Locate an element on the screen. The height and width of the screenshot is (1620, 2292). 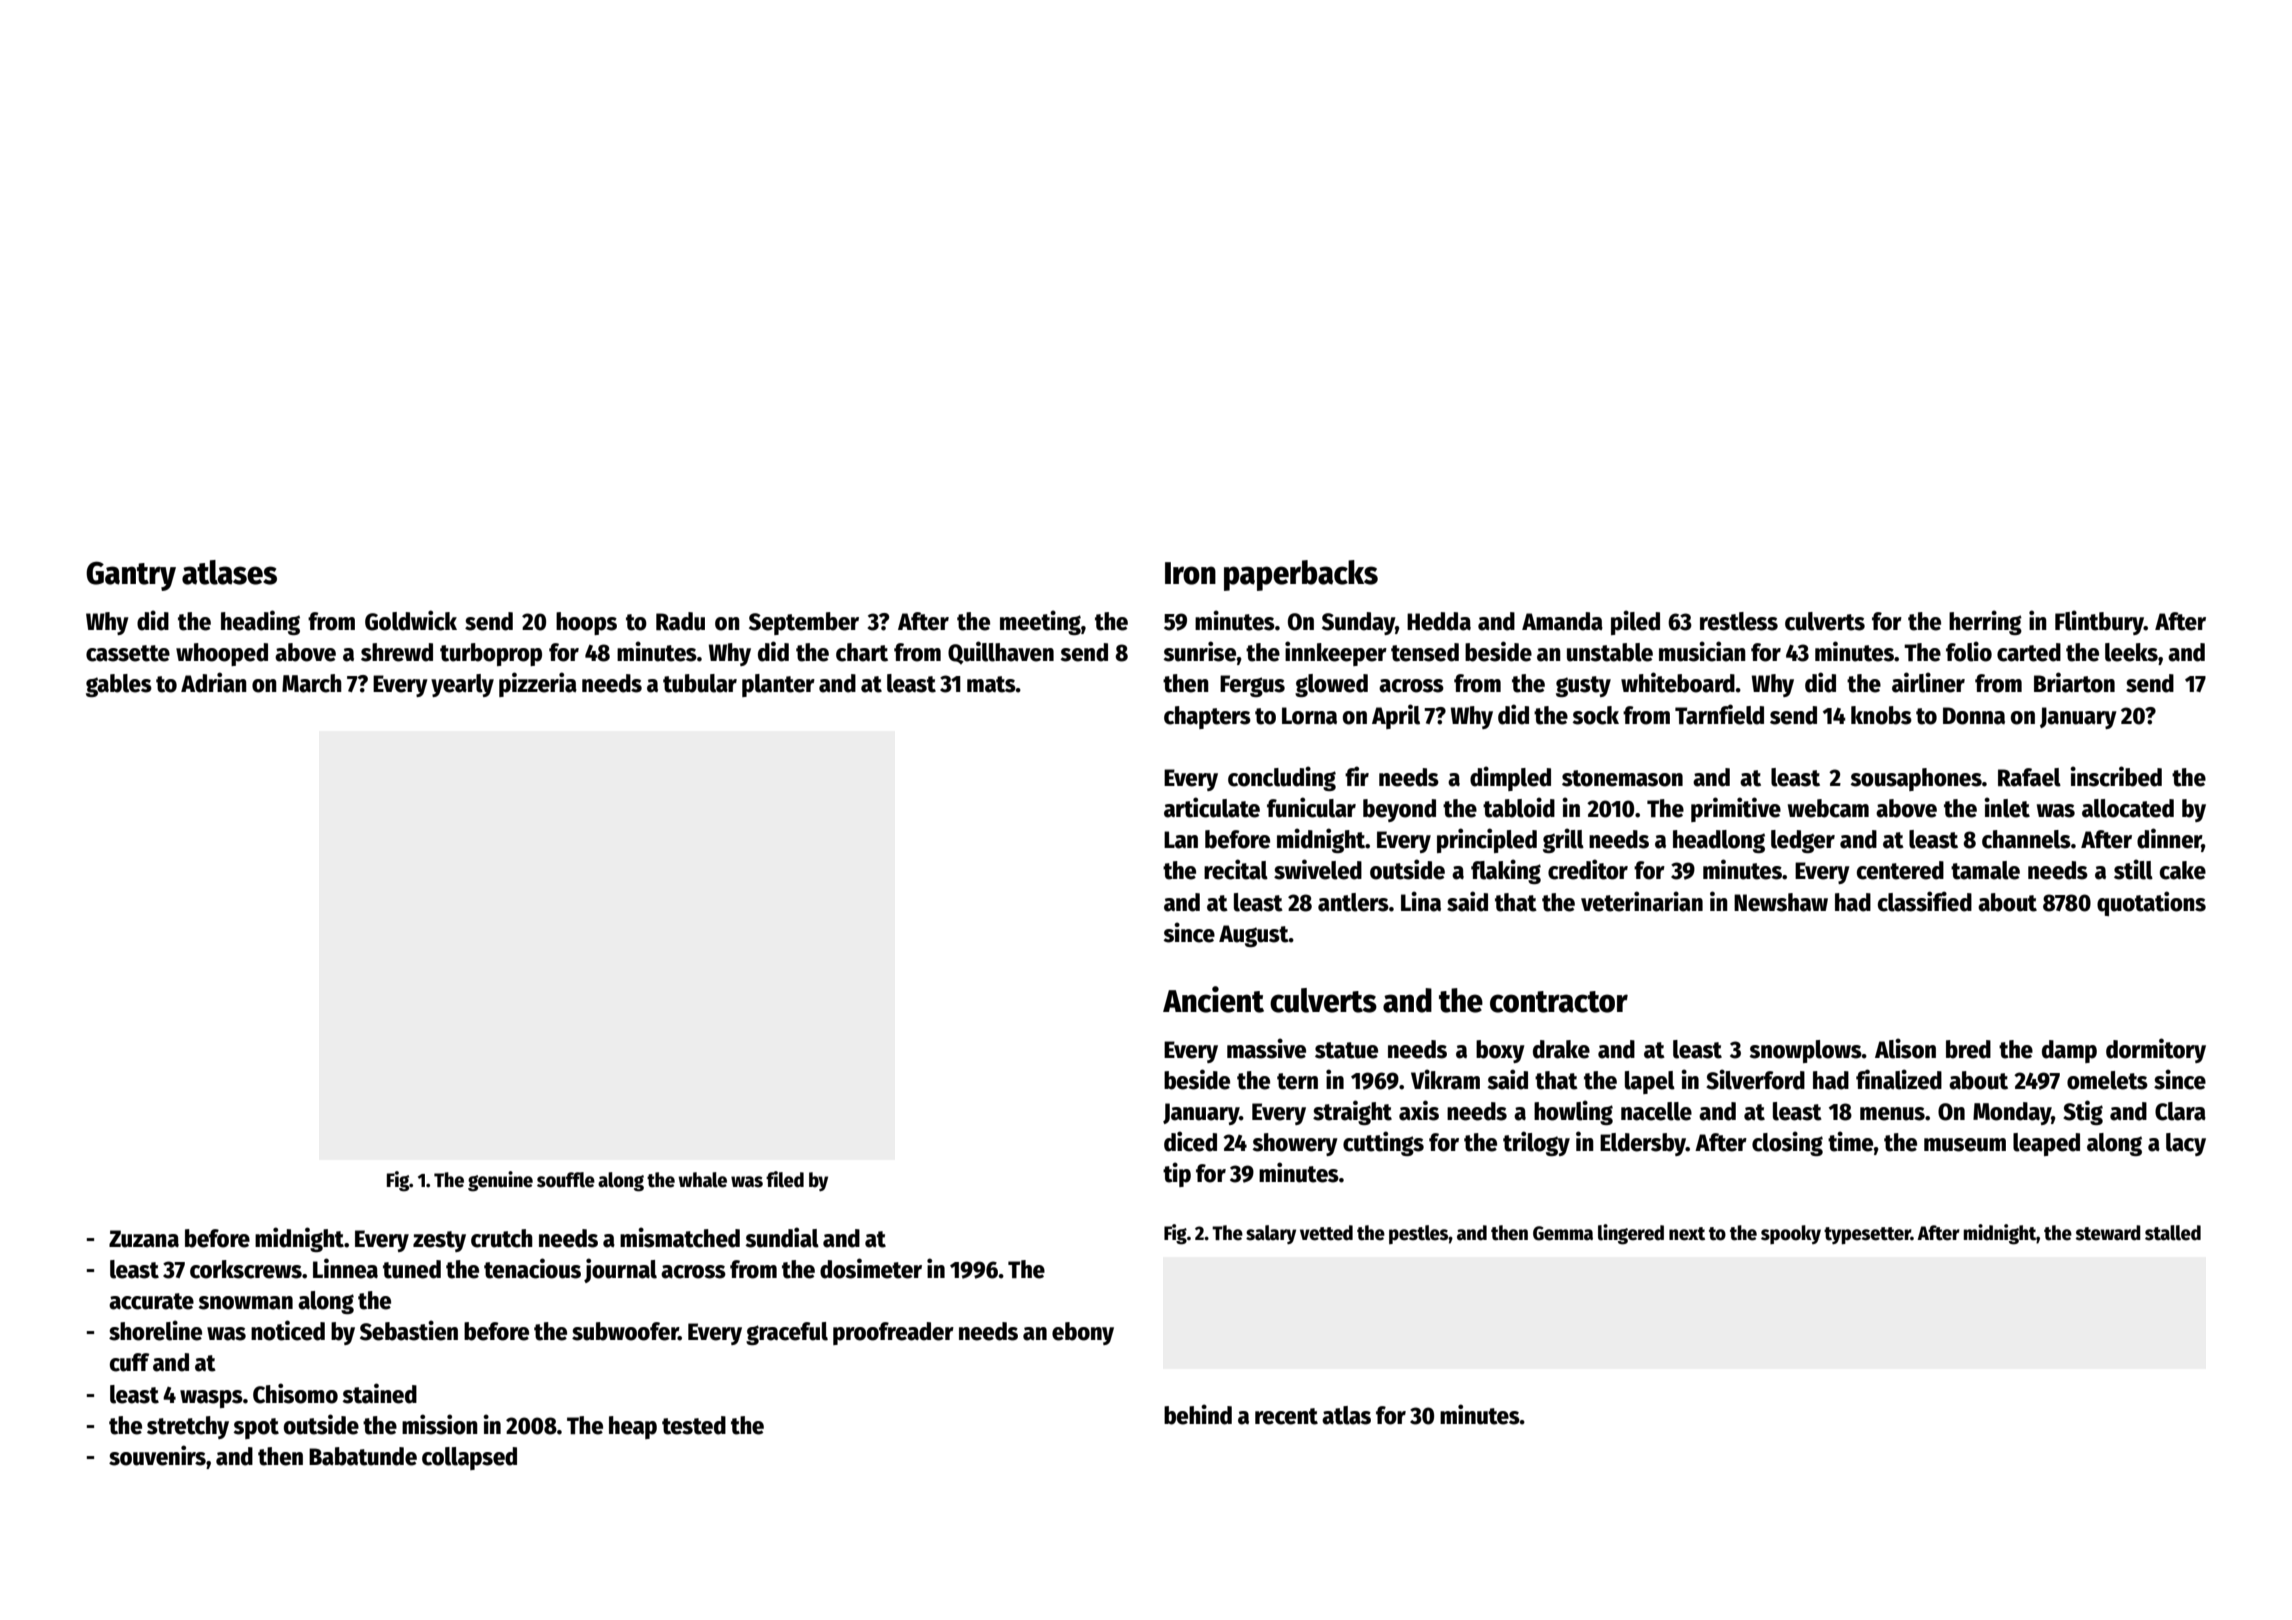
sunrise is located at coordinates (1199, 651).
